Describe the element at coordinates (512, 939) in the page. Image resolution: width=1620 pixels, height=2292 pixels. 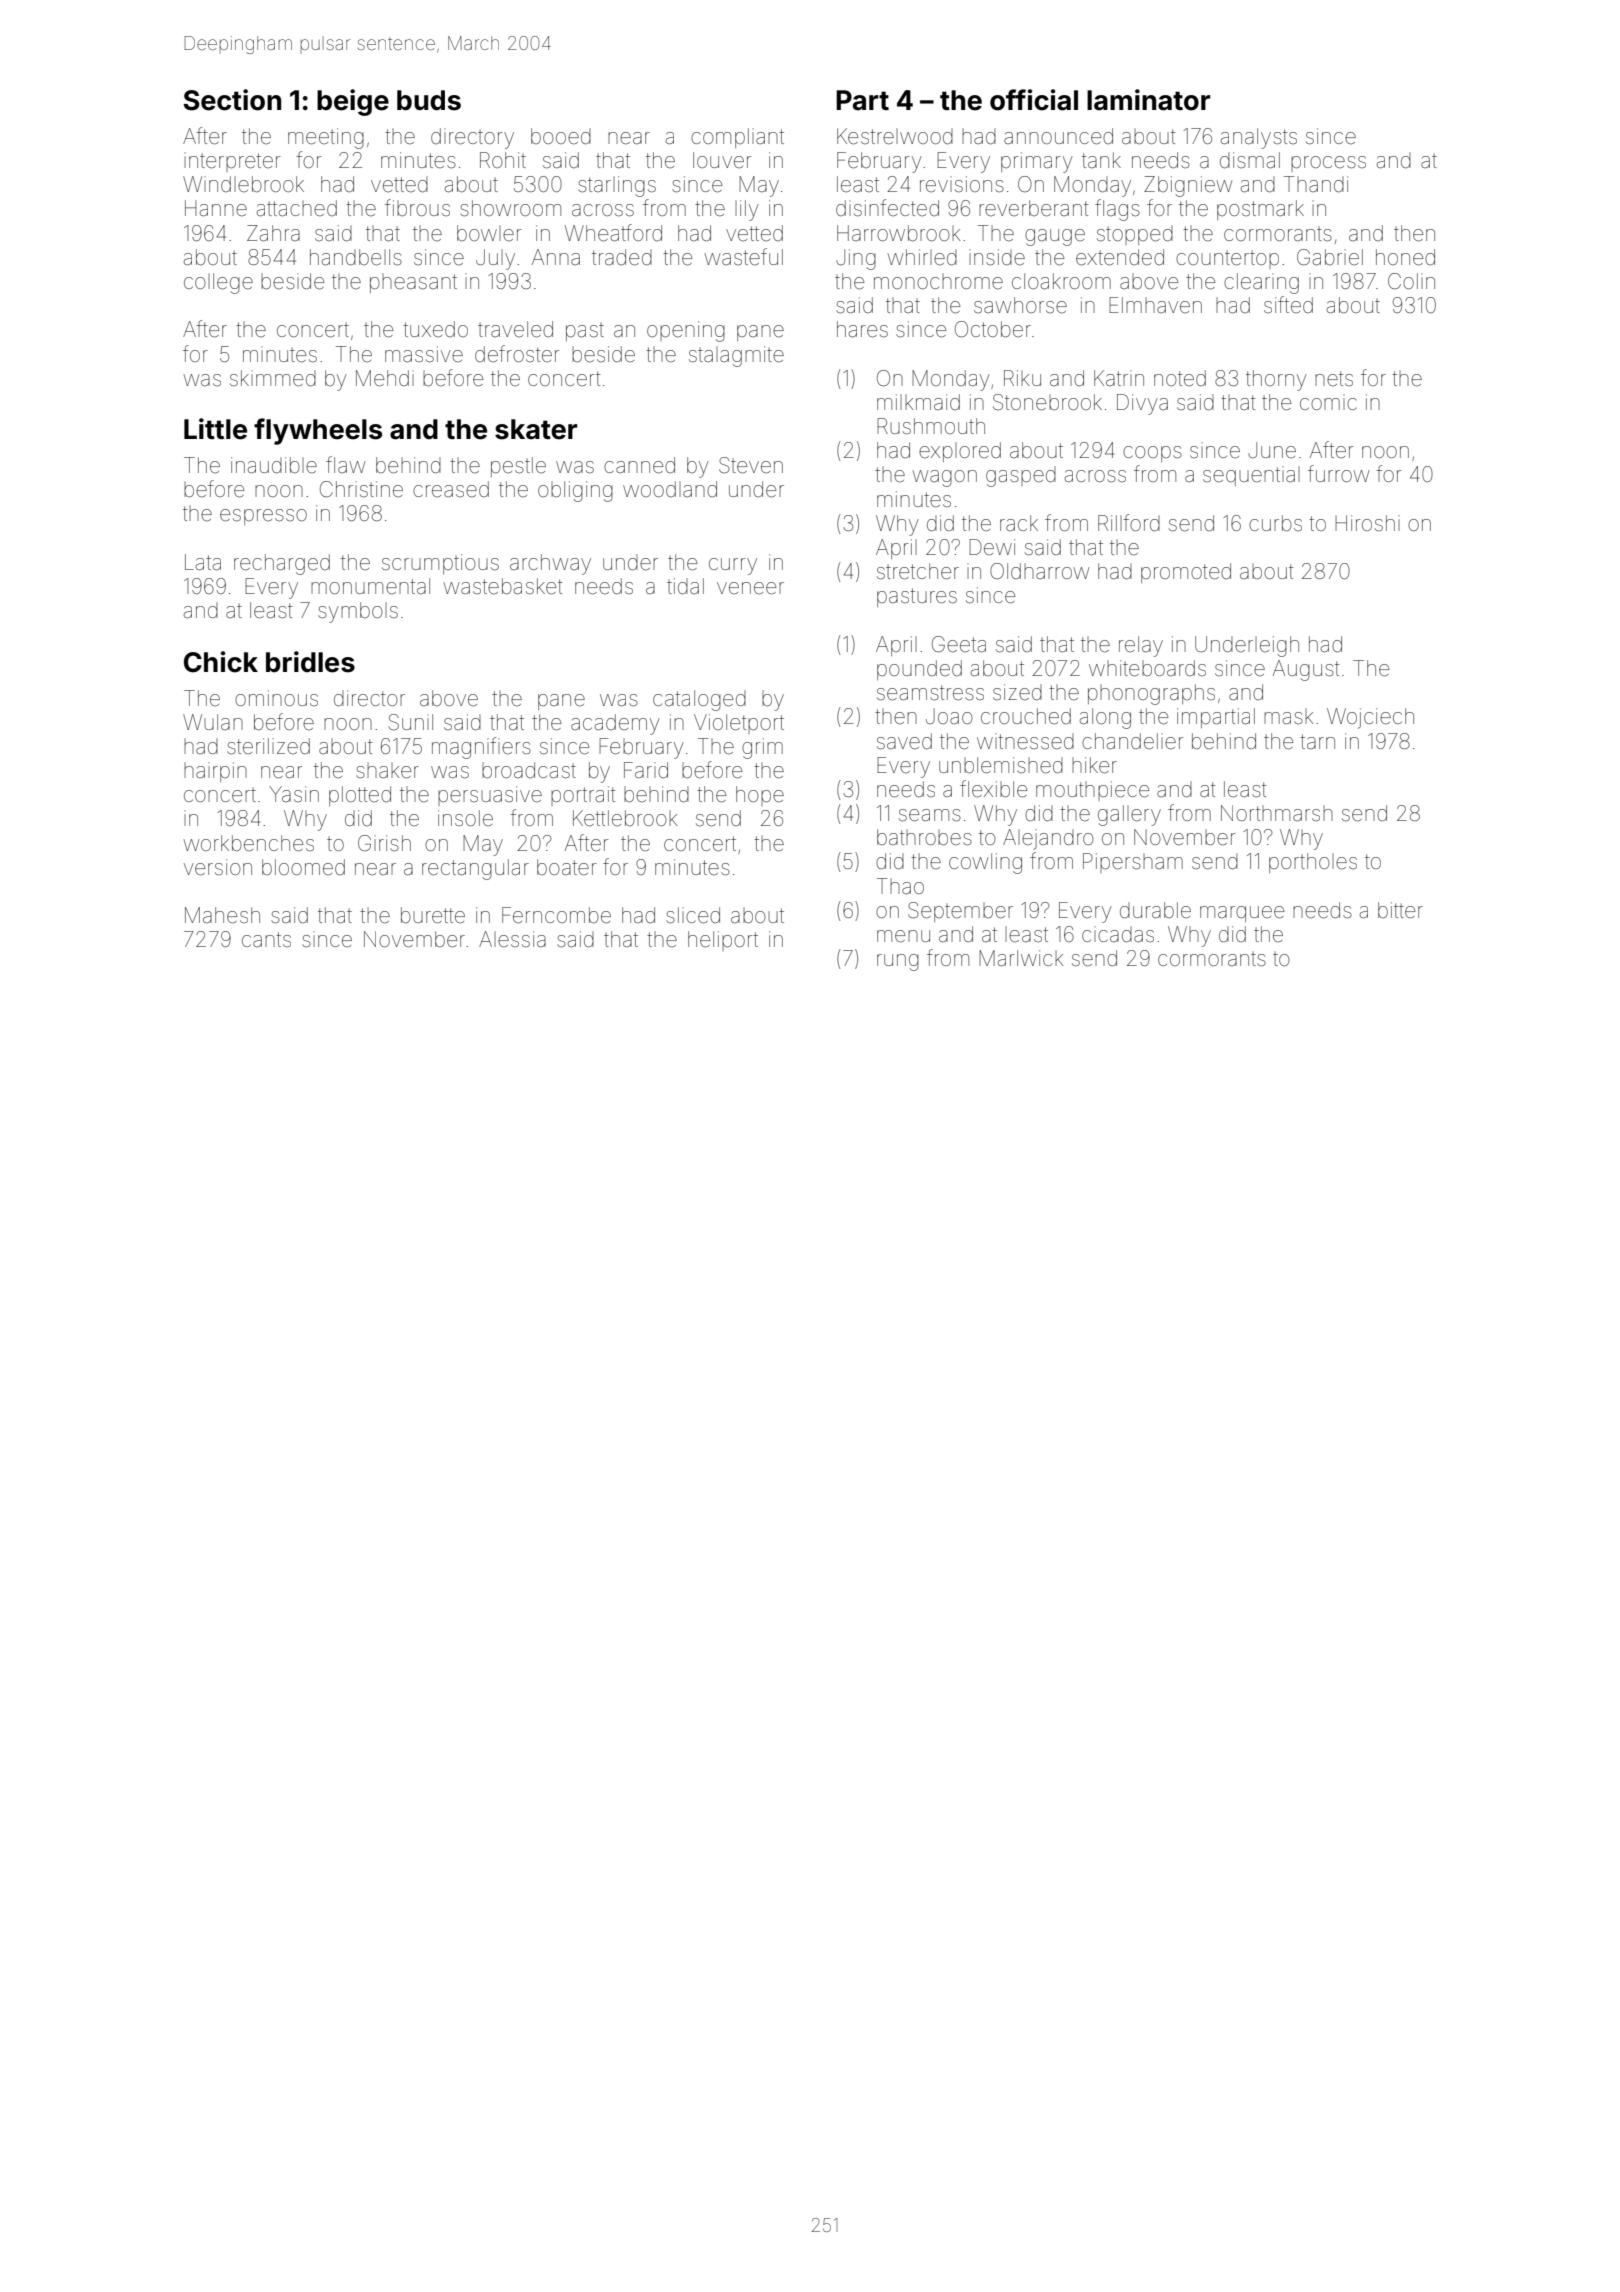
I see `Alessia` at that location.
